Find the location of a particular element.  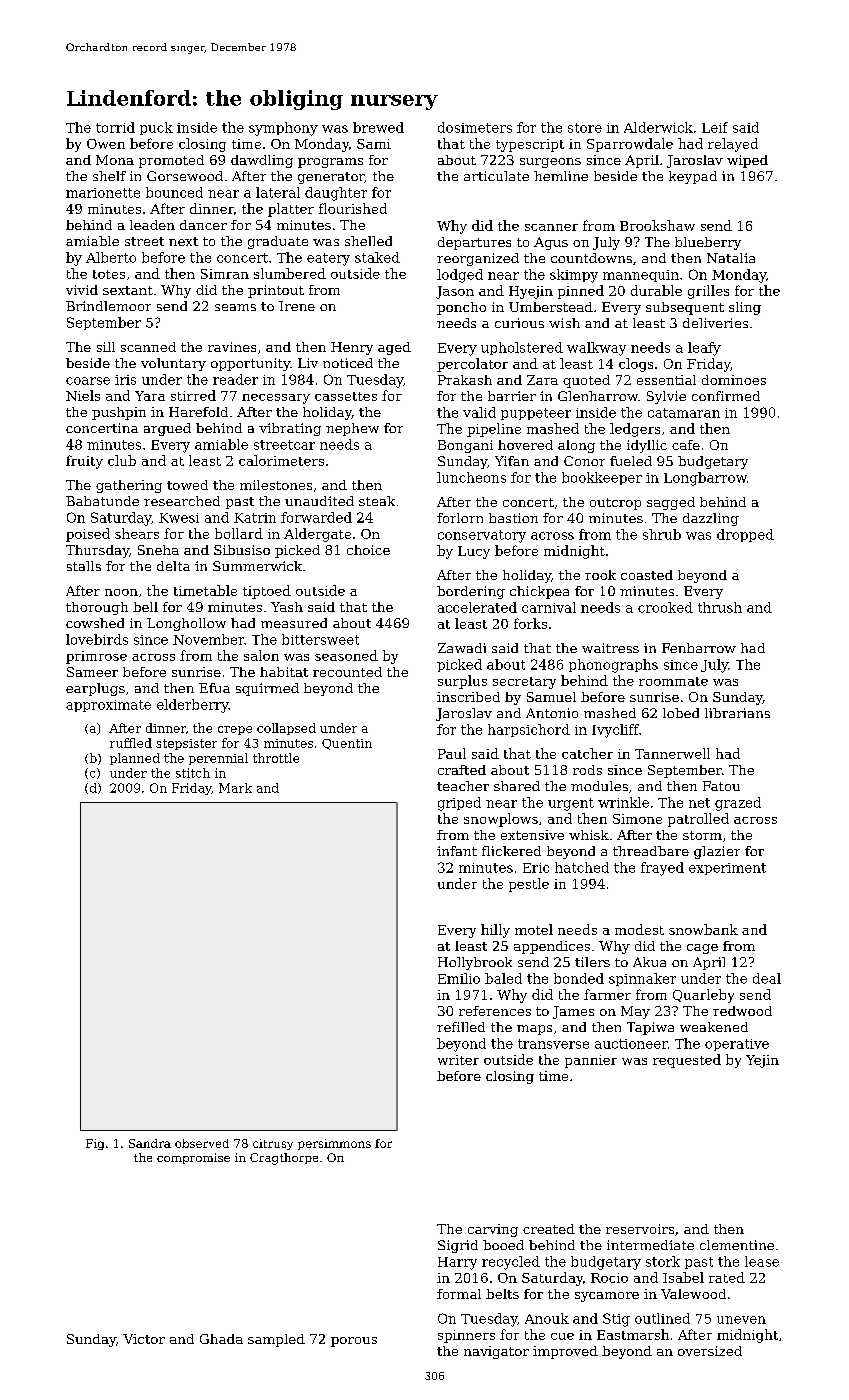

Leif is located at coordinates (715, 127).
